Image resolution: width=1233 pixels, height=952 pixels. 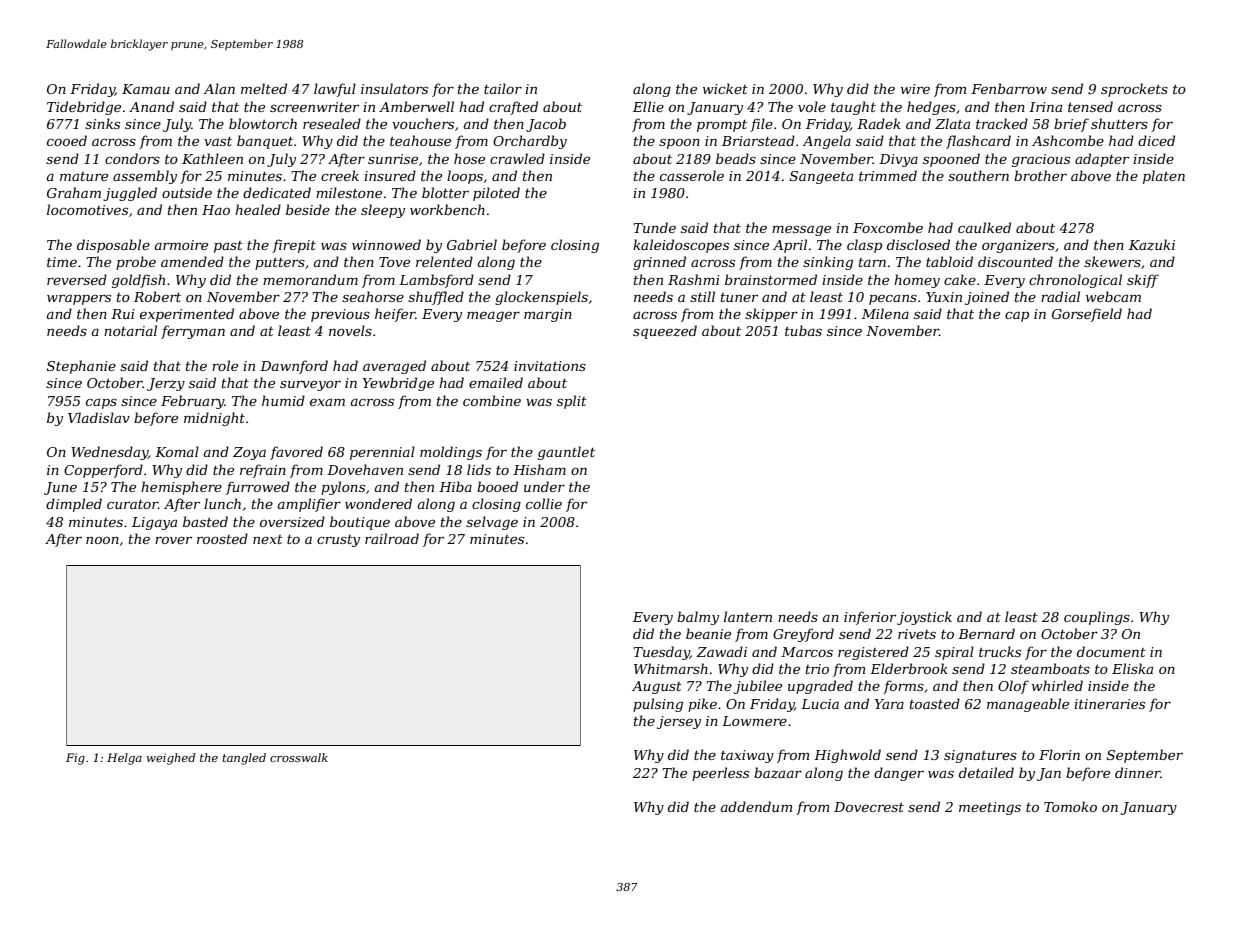 I want to click on June, so click(x=60, y=488).
